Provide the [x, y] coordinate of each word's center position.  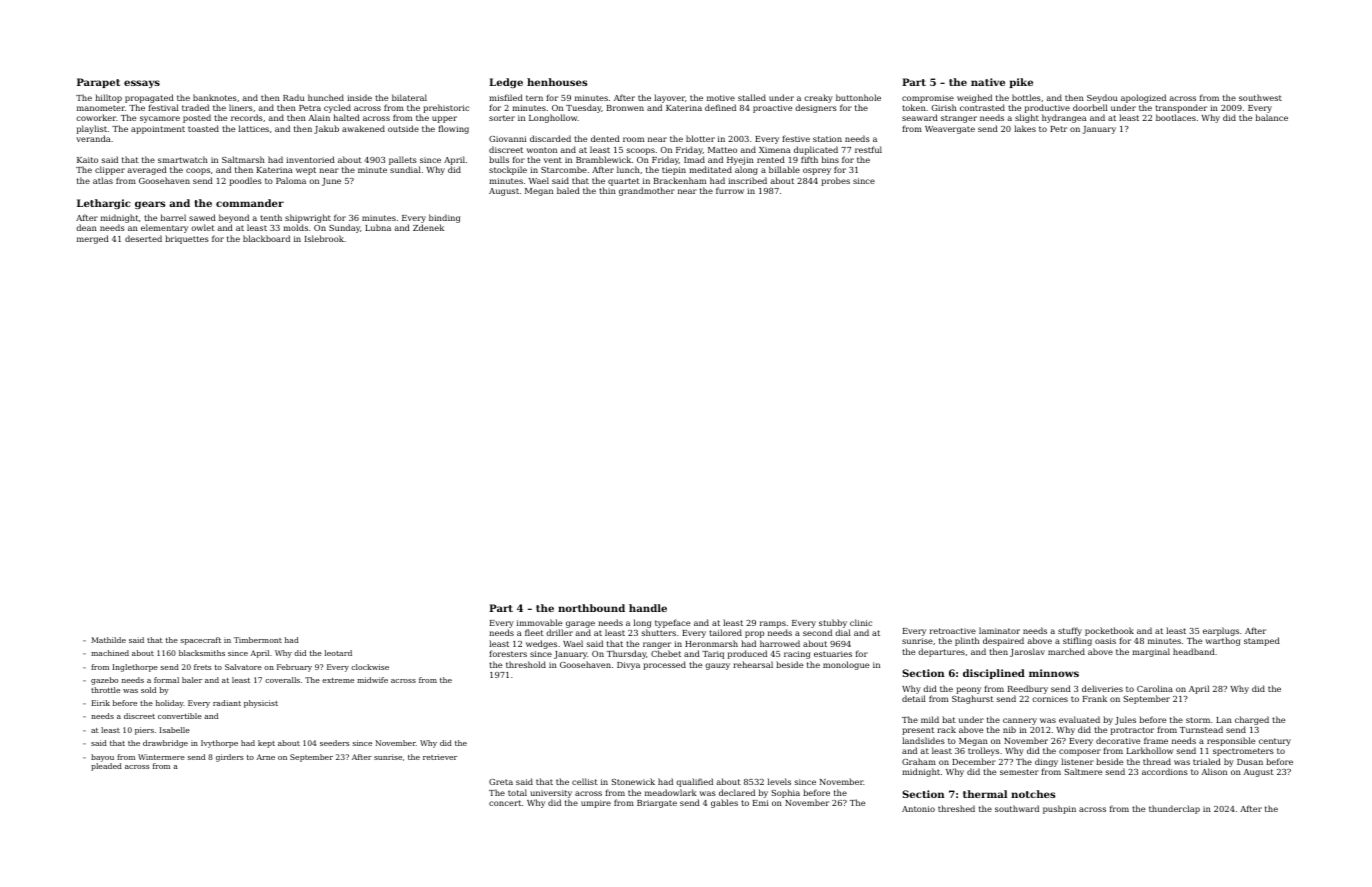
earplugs [1221, 631]
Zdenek [428, 227]
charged [1252, 720]
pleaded [106, 767]
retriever [440, 757]
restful [868, 149]
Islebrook [324, 238]
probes [835, 181]
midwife [372, 680]
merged [93, 239]
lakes [1025, 128]
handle [648, 608]
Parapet [98, 83]
